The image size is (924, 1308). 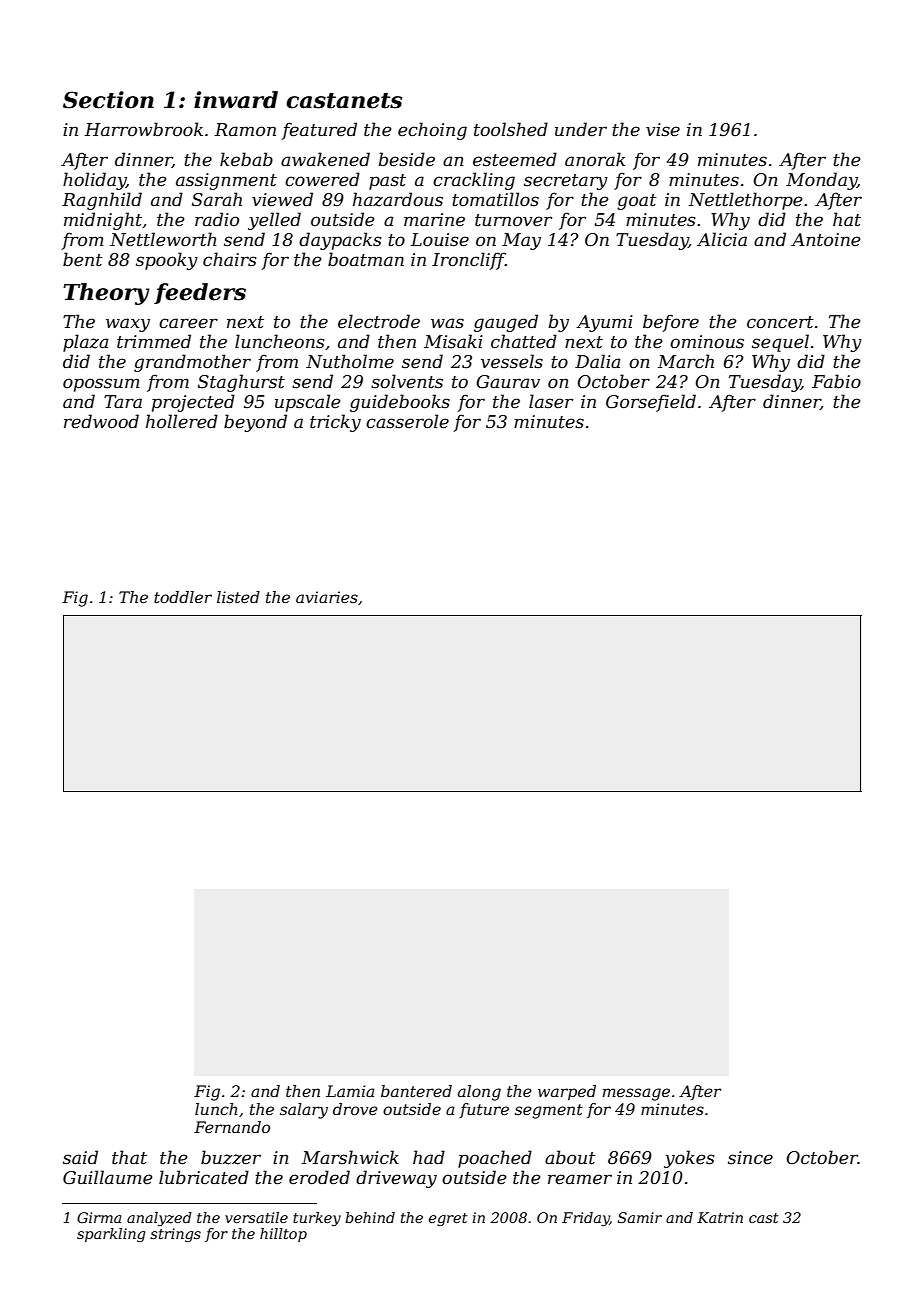 What do you see at coordinates (821, 181) in the document?
I see `Monday` at bounding box center [821, 181].
